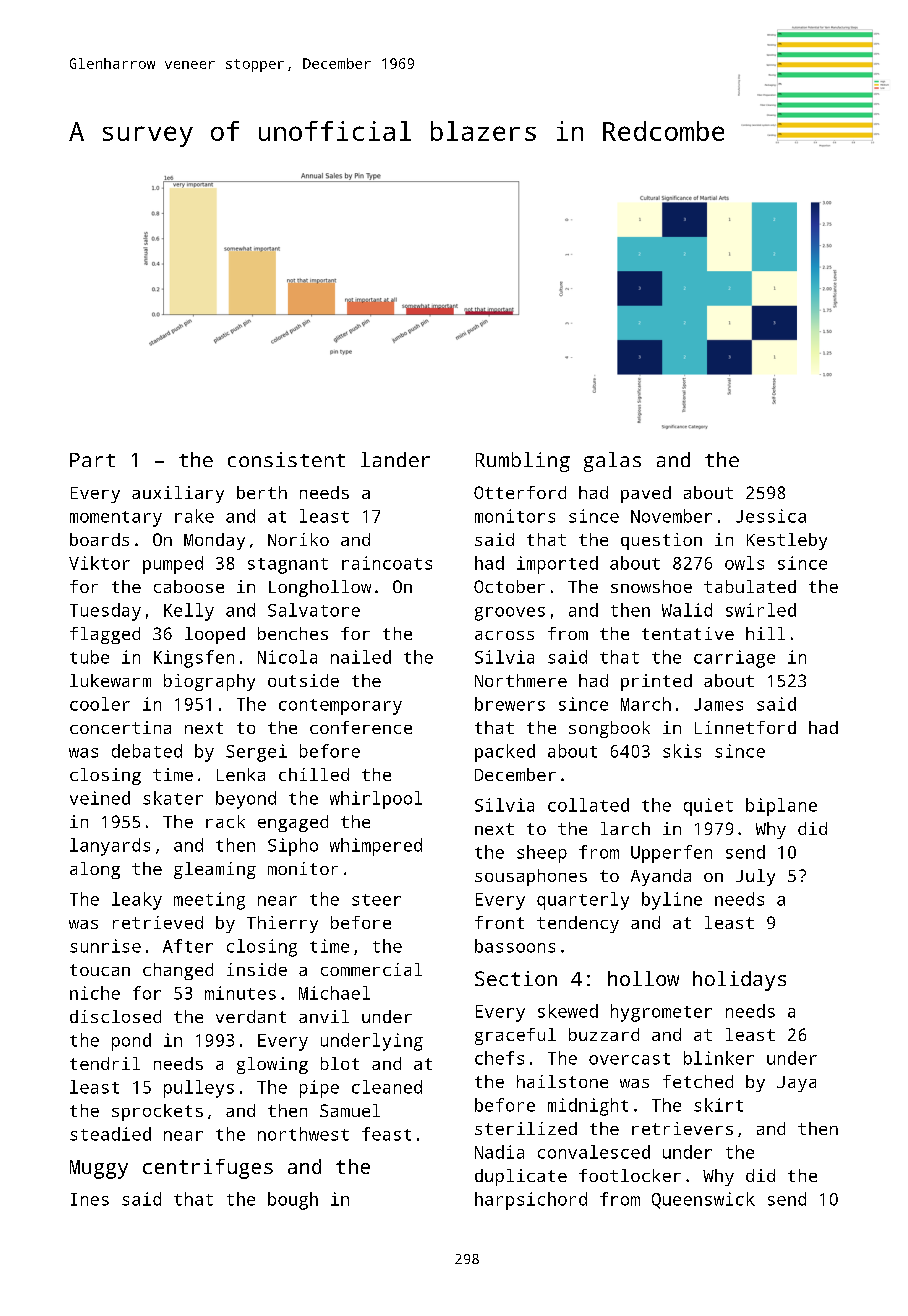  What do you see at coordinates (761, 610) in the screenshot?
I see `swirled` at bounding box center [761, 610].
